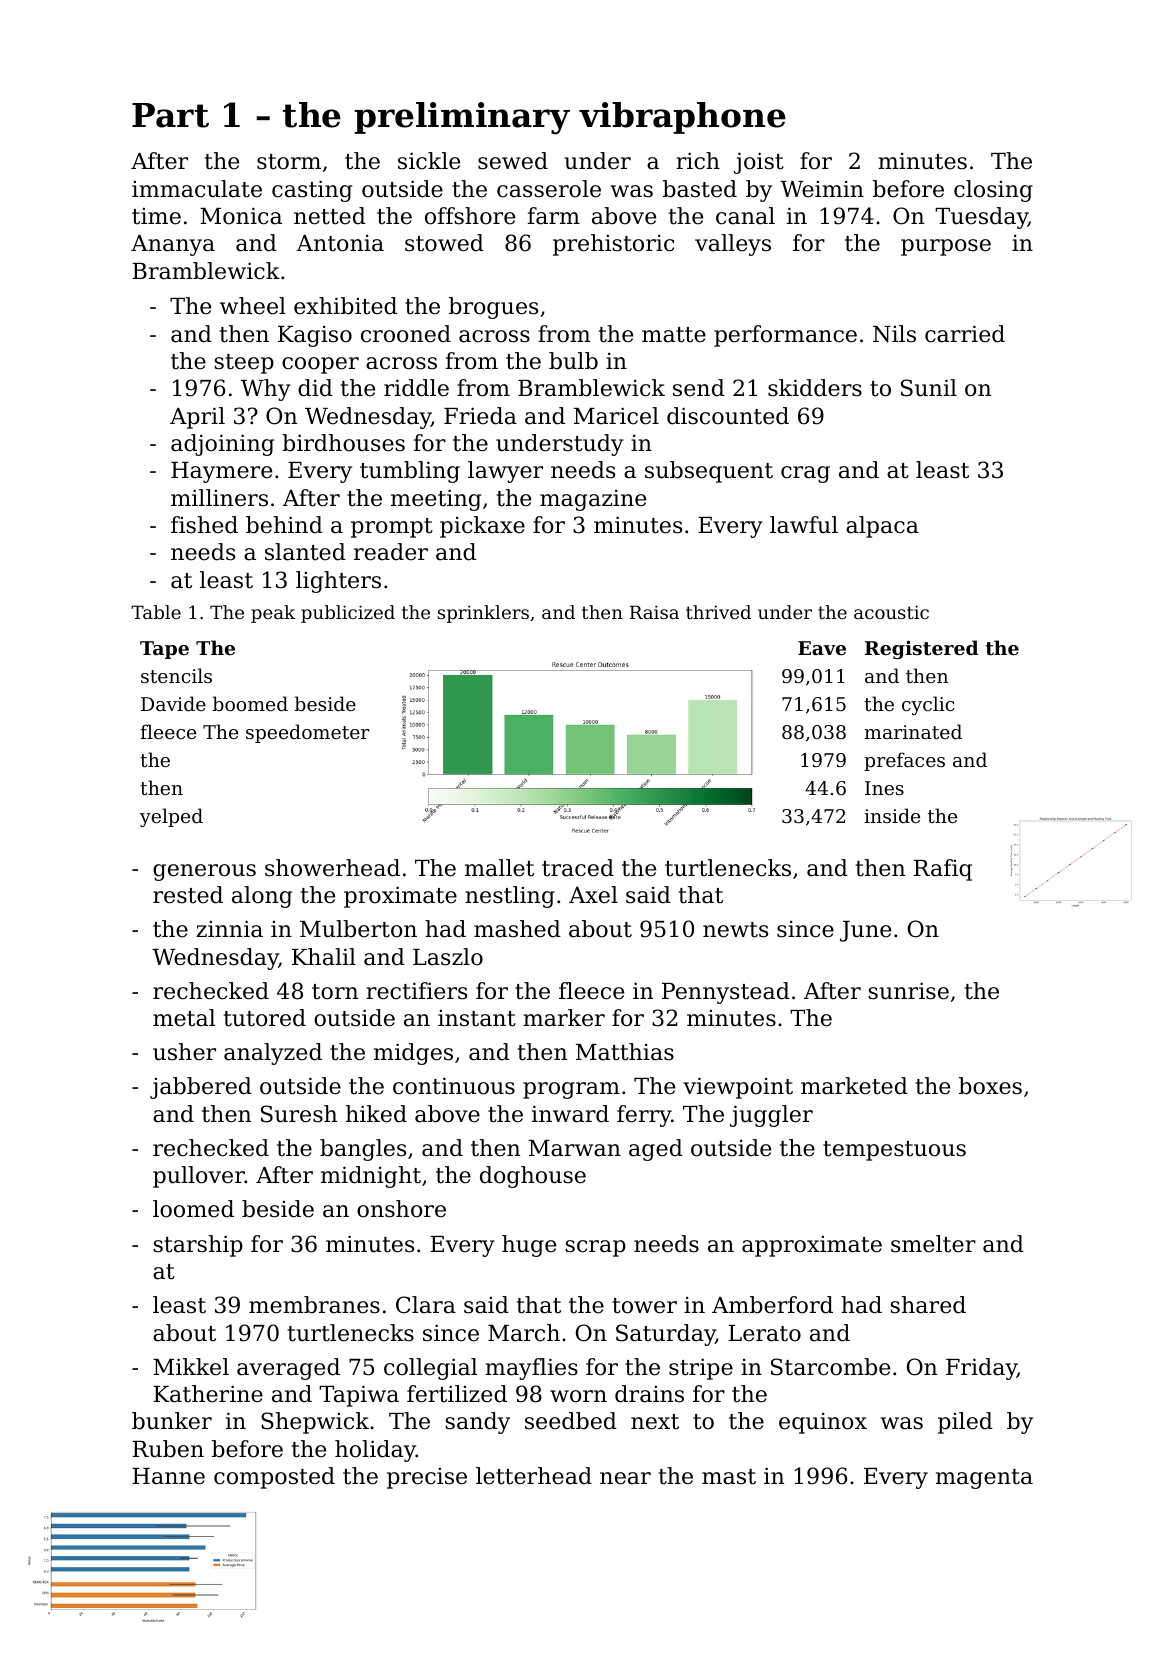 The width and height of the image is (1165, 1654). Describe the element at coordinates (908, 991) in the image. I see `sunrise` at that location.
